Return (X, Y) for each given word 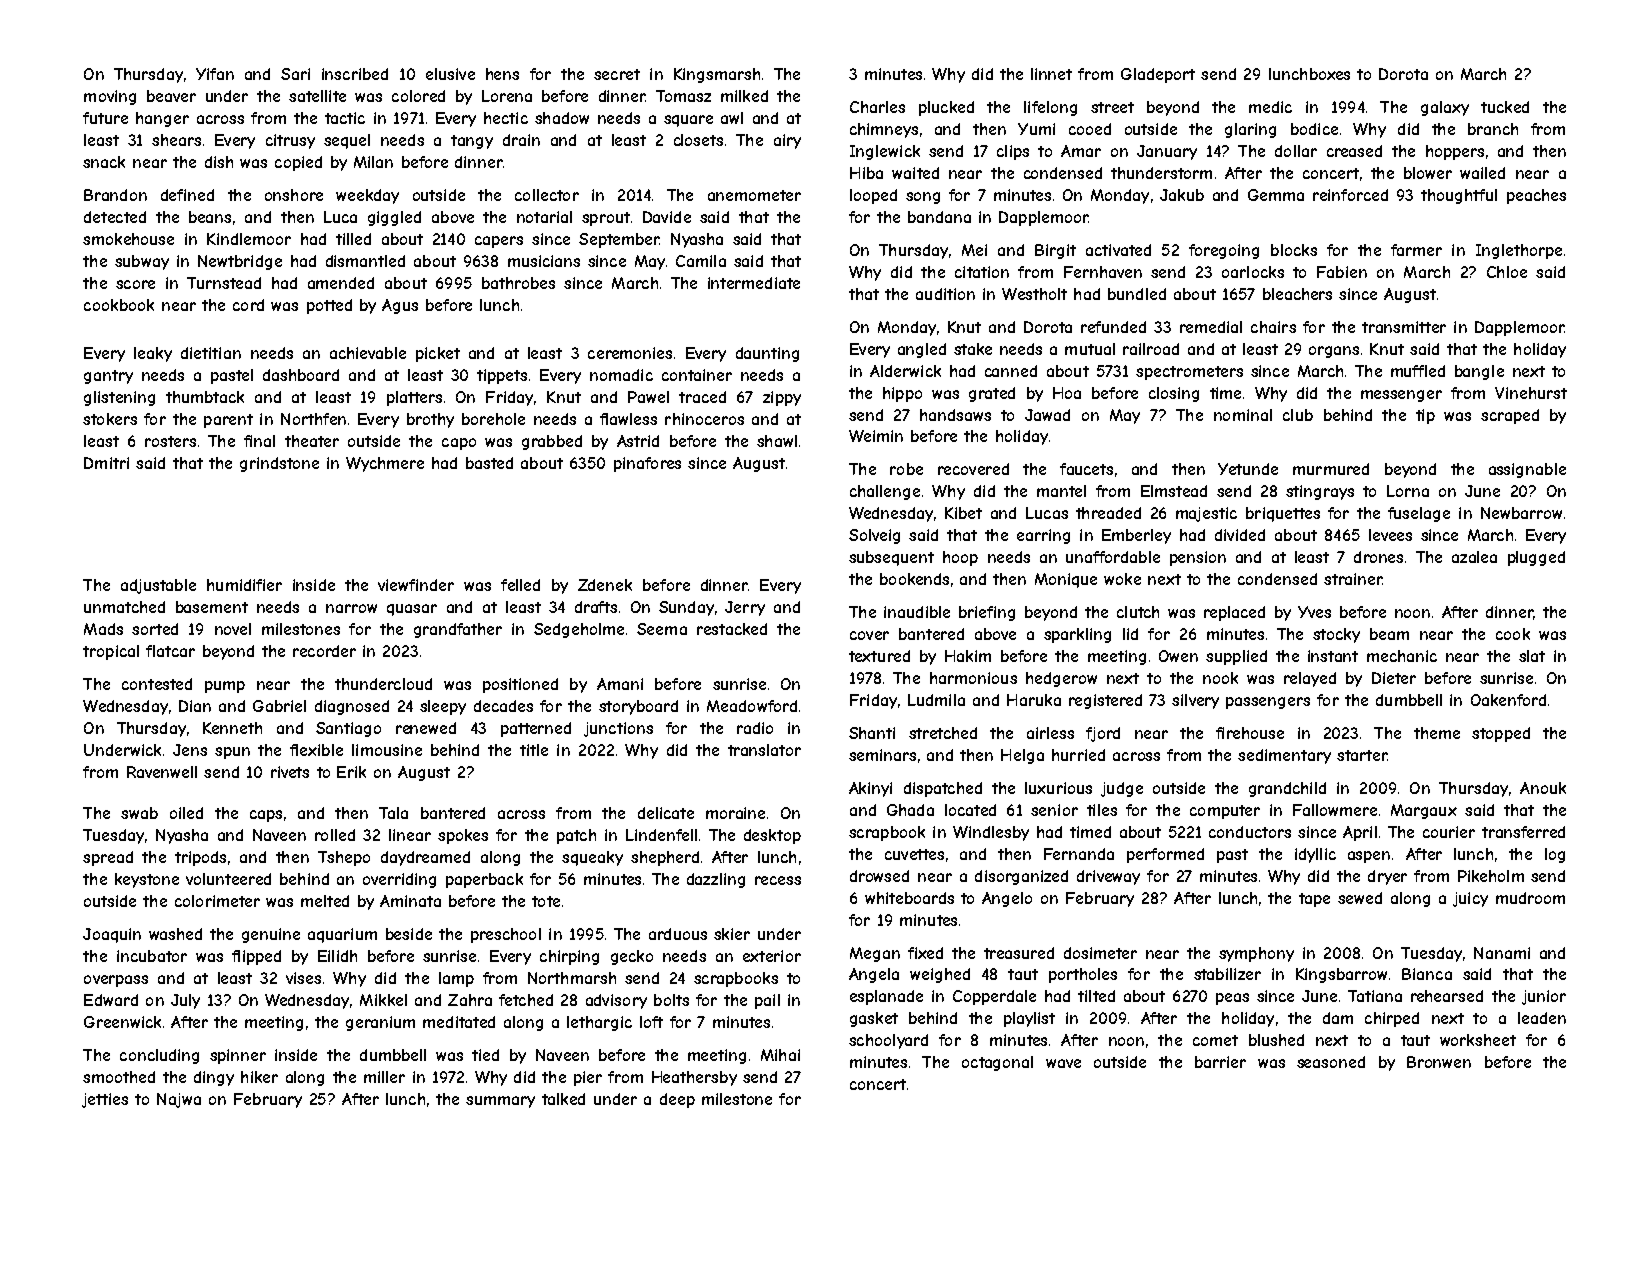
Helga (1022, 756)
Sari (295, 74)
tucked (1505, 107)
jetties (105, 1100)
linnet (1051, 74)
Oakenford (1508, 700)
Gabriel (279, 706)
